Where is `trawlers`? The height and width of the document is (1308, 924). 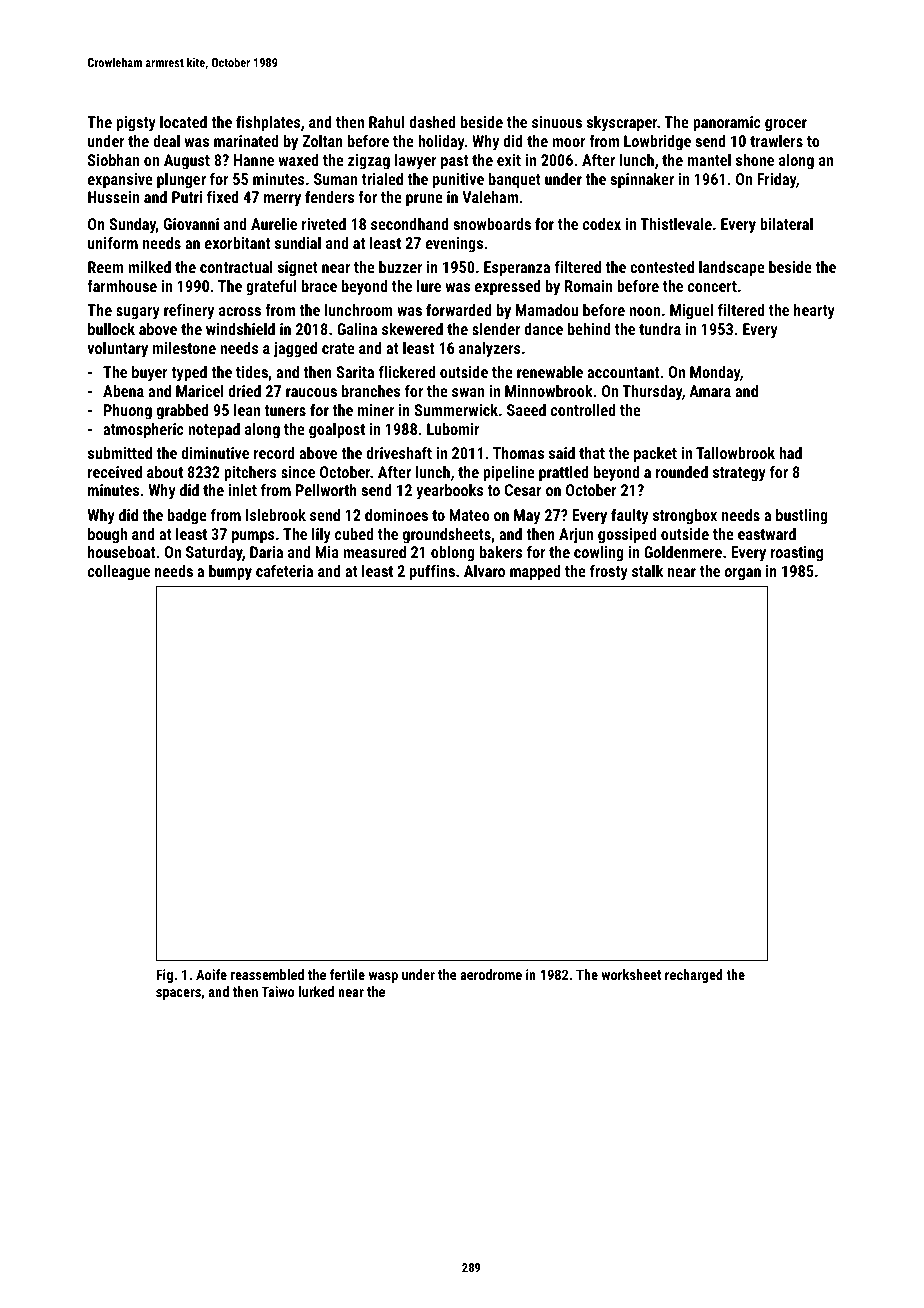 trawlers is located at coordinates (776, 141).
